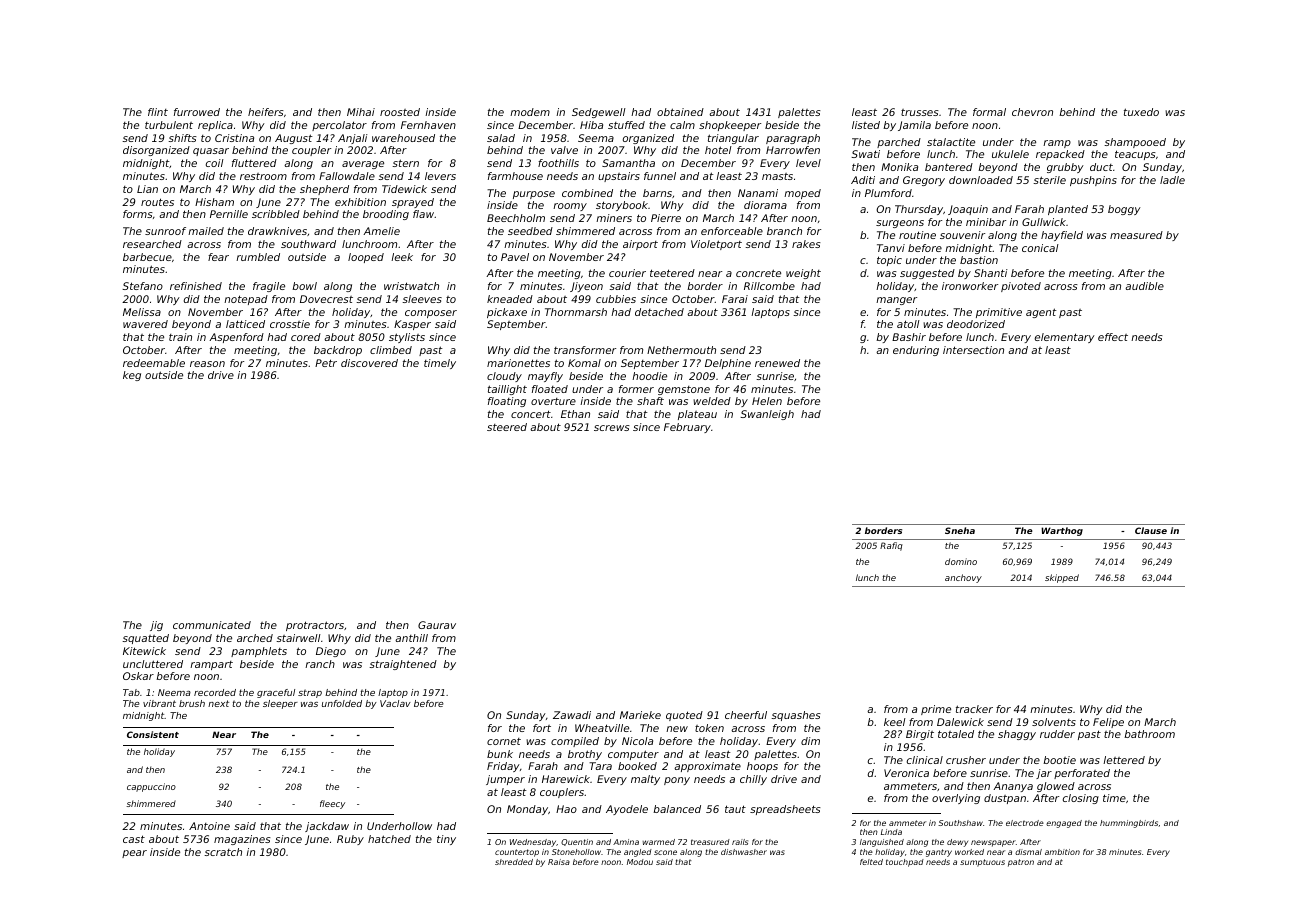 This page has height=924, width=1308. Describe the element at coordinates (1141, 112) in the page. I see `tuxedo` at that location.
